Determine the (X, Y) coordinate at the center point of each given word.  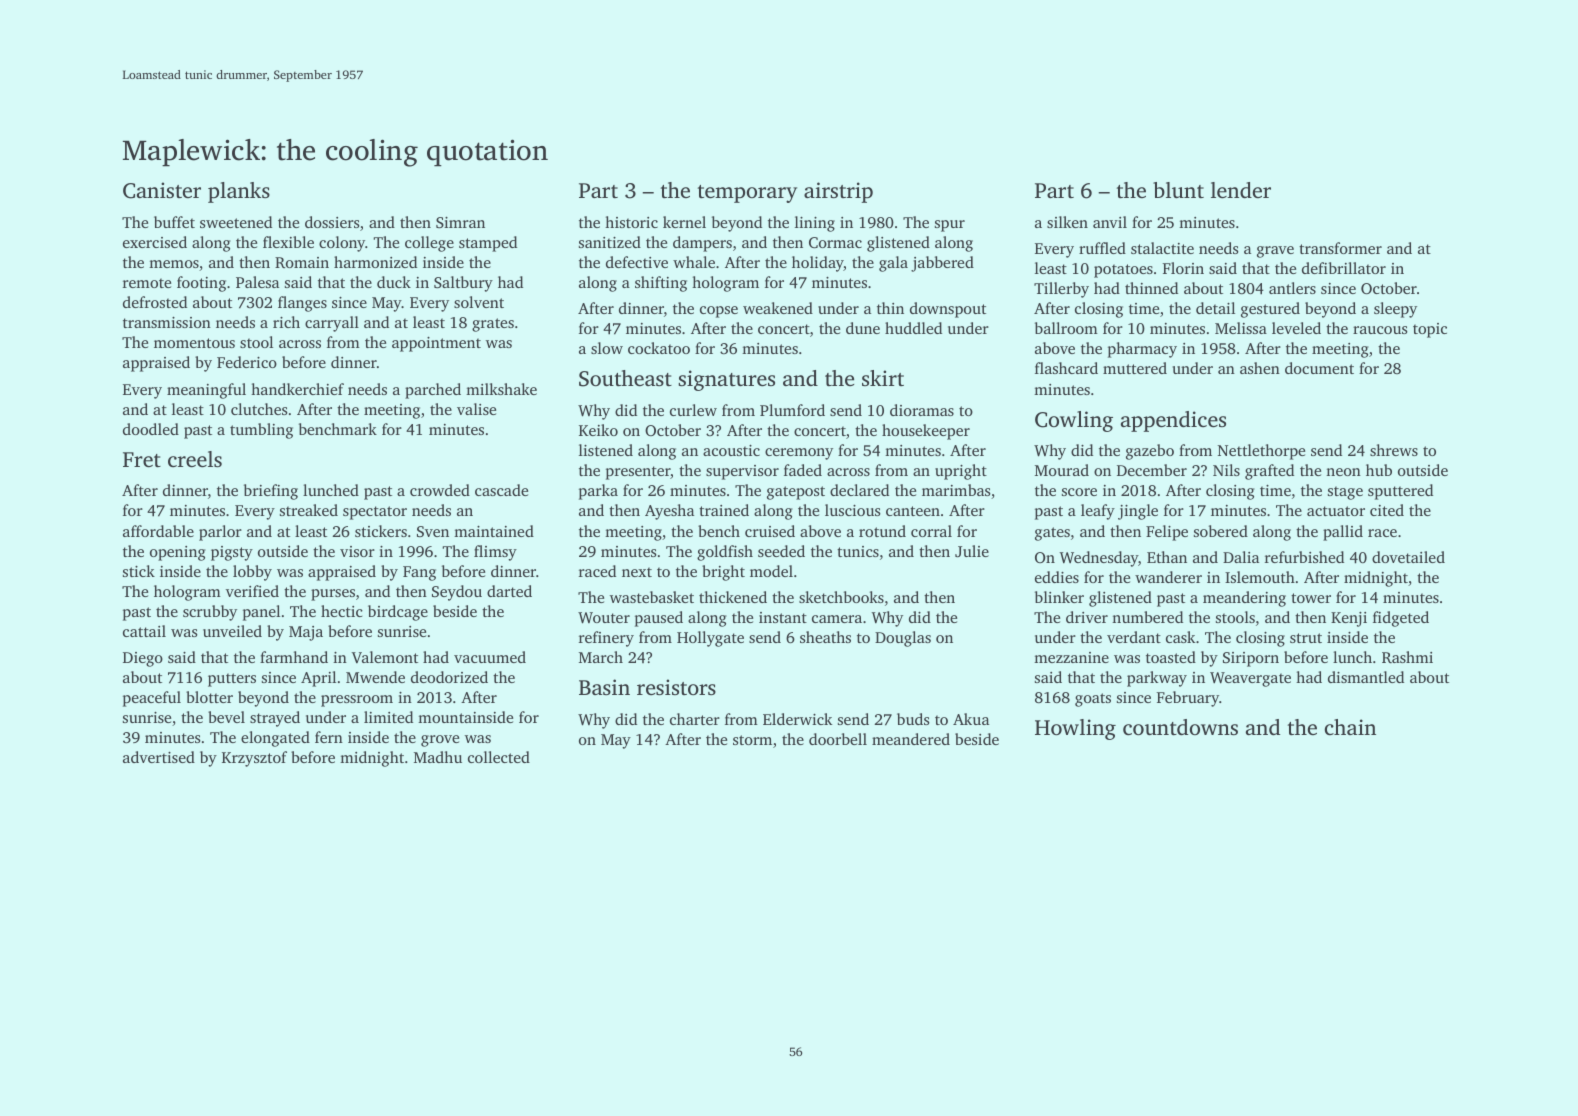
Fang (419, 573)
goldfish (725, 553)
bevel (226, 717)
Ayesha (669, 512)
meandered (911, 739)
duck (394, 282)
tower (1311, 598)
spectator (375, 513)
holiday (818, 264)
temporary (747, 194)
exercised (155, 242)
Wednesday (1099, 559)
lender (1241, 190)
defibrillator (1344, 268)
